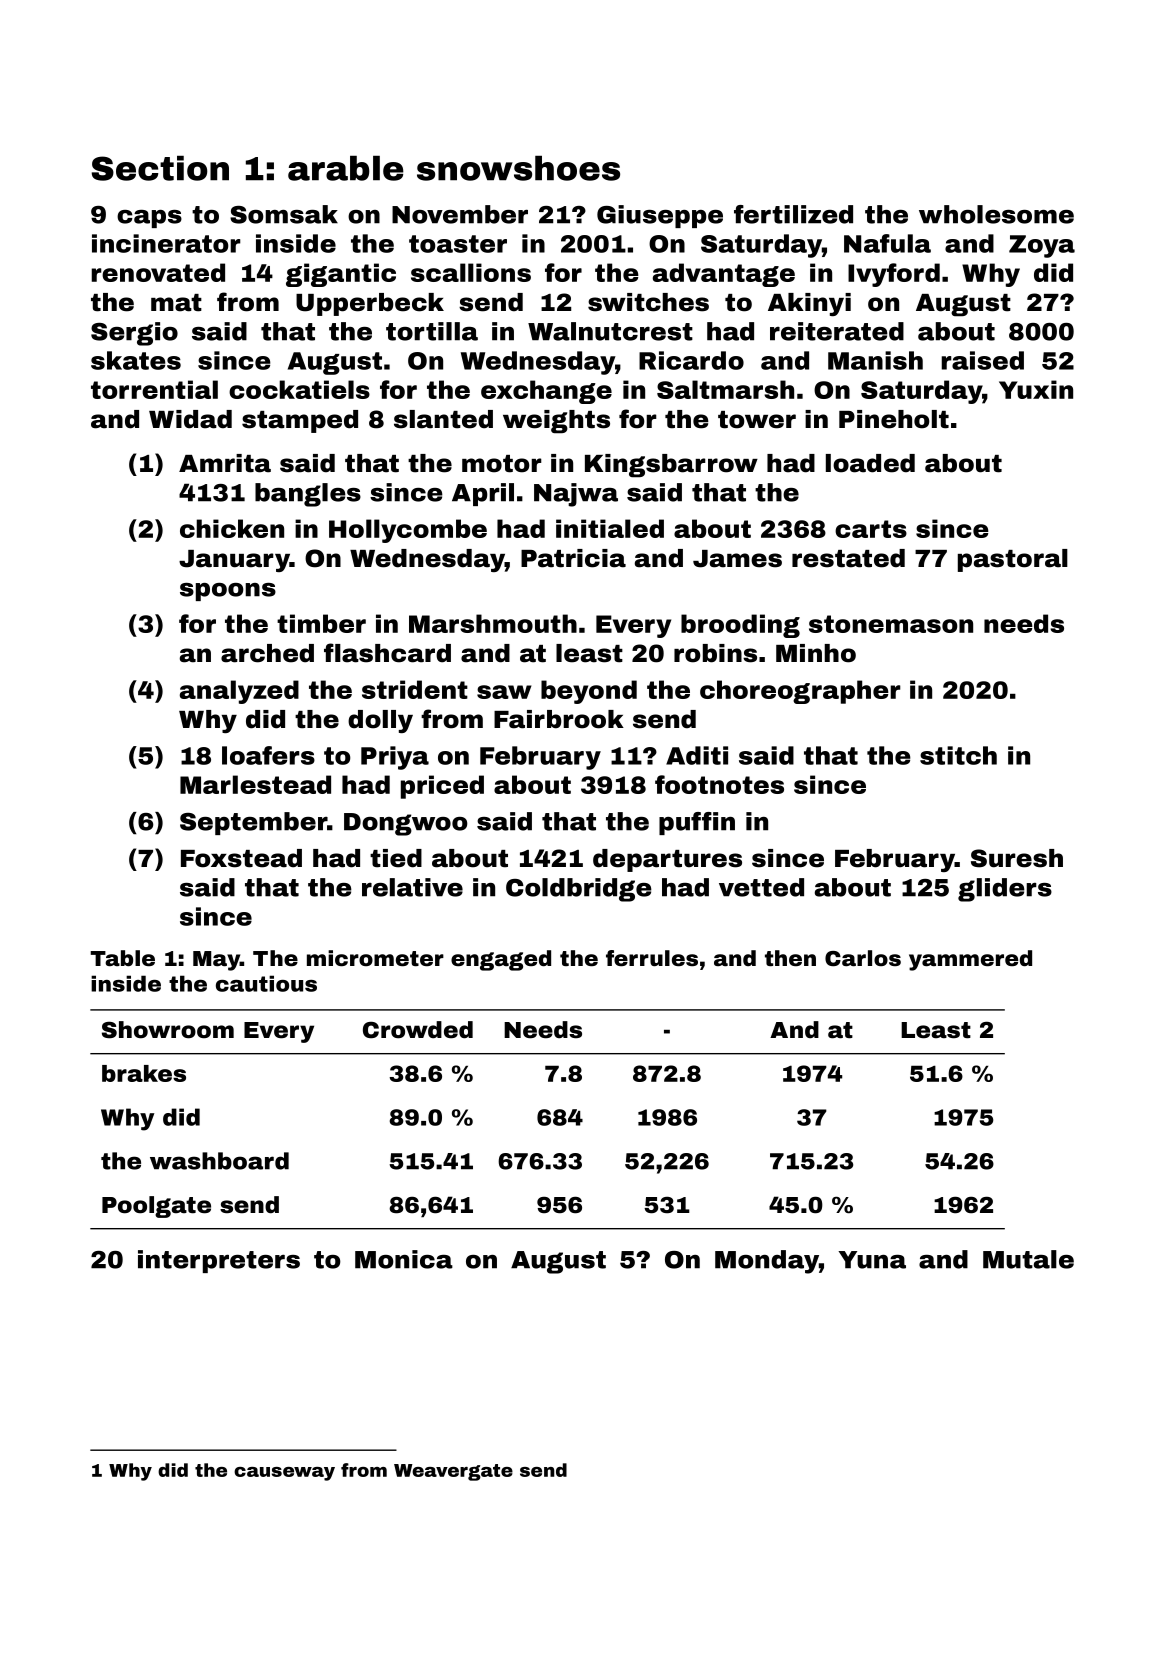 This screenshot has height=1654, width=1165. Describe the element at coordinates (156, 1207) in the screenshot. I see `Poolgate` at that location.
